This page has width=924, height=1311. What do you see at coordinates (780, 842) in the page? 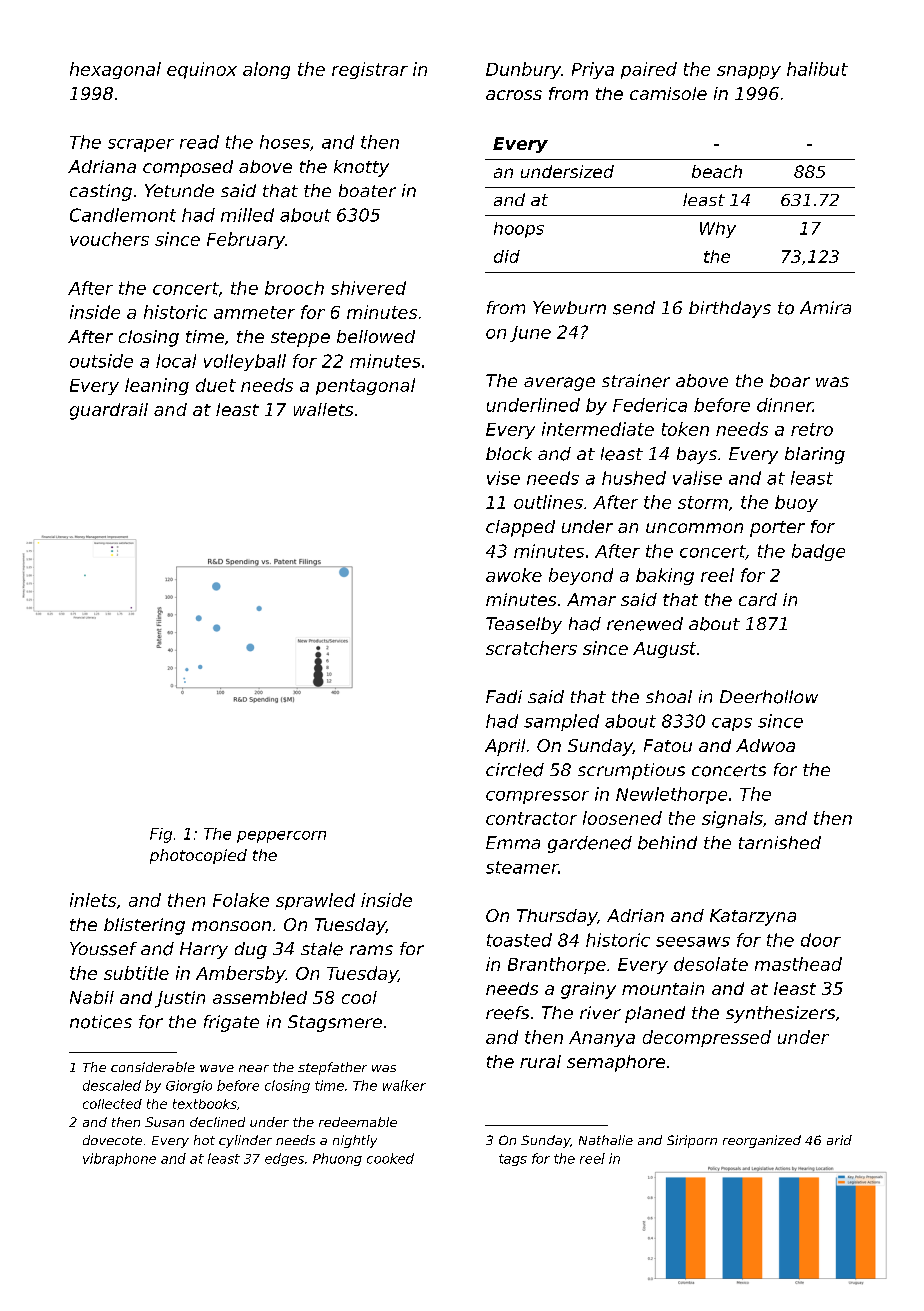
I see `tarnished` at bounding box center [780, 842].
